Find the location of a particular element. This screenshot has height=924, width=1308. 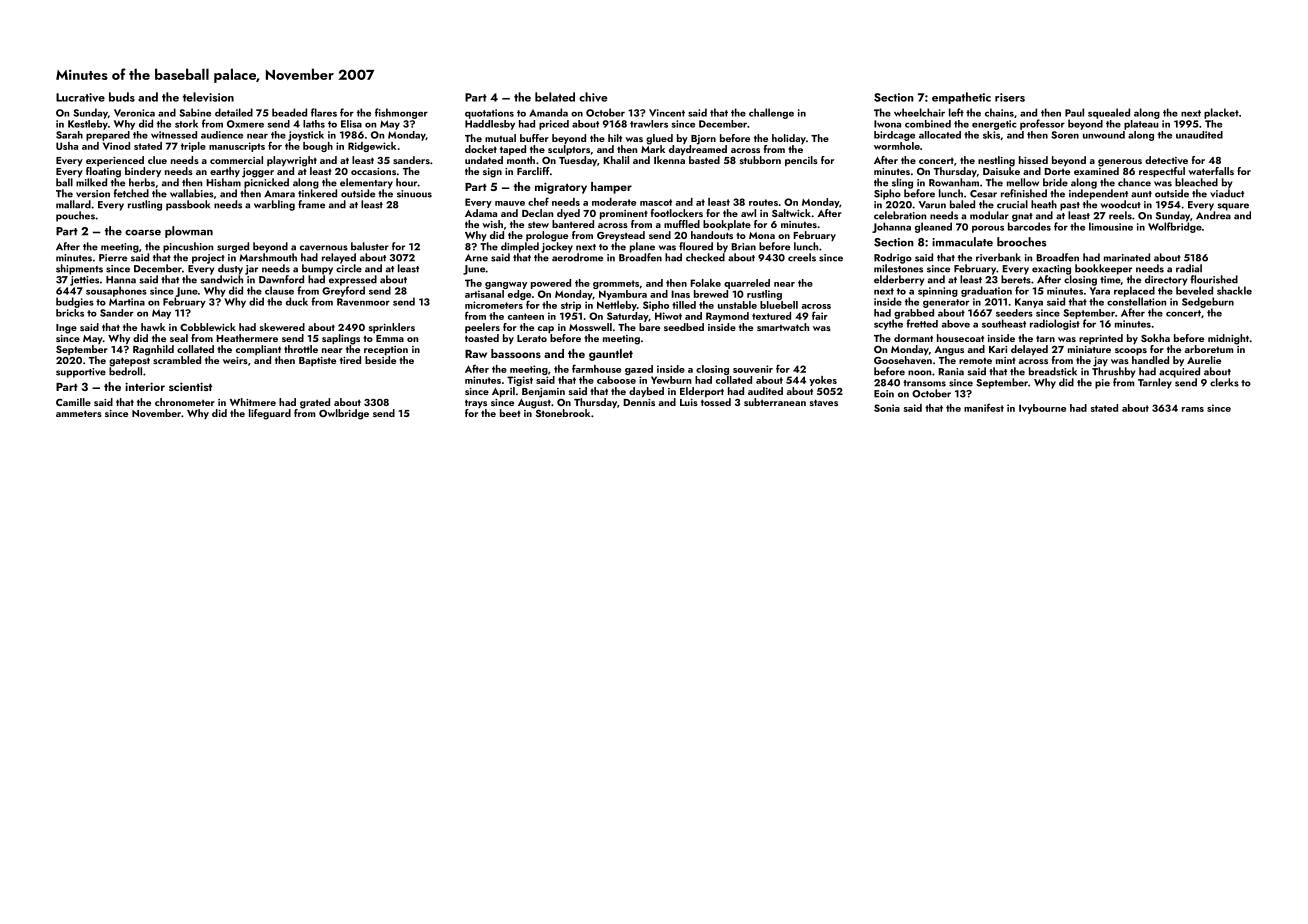

risers is located at coordinates (1010, 97).
